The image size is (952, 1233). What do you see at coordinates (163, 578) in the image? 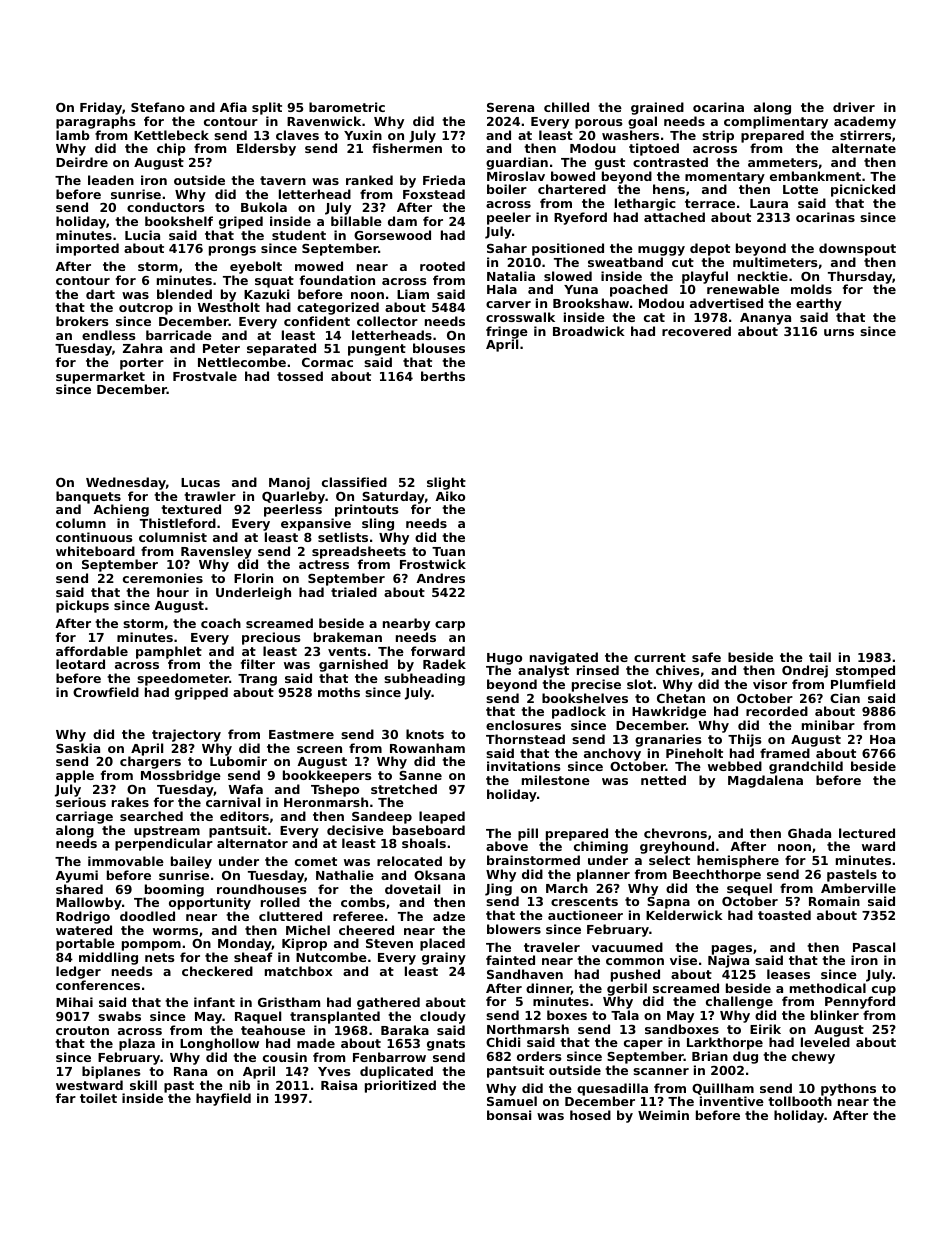
I see `ceremonies` at bounding box center [163, 578].
